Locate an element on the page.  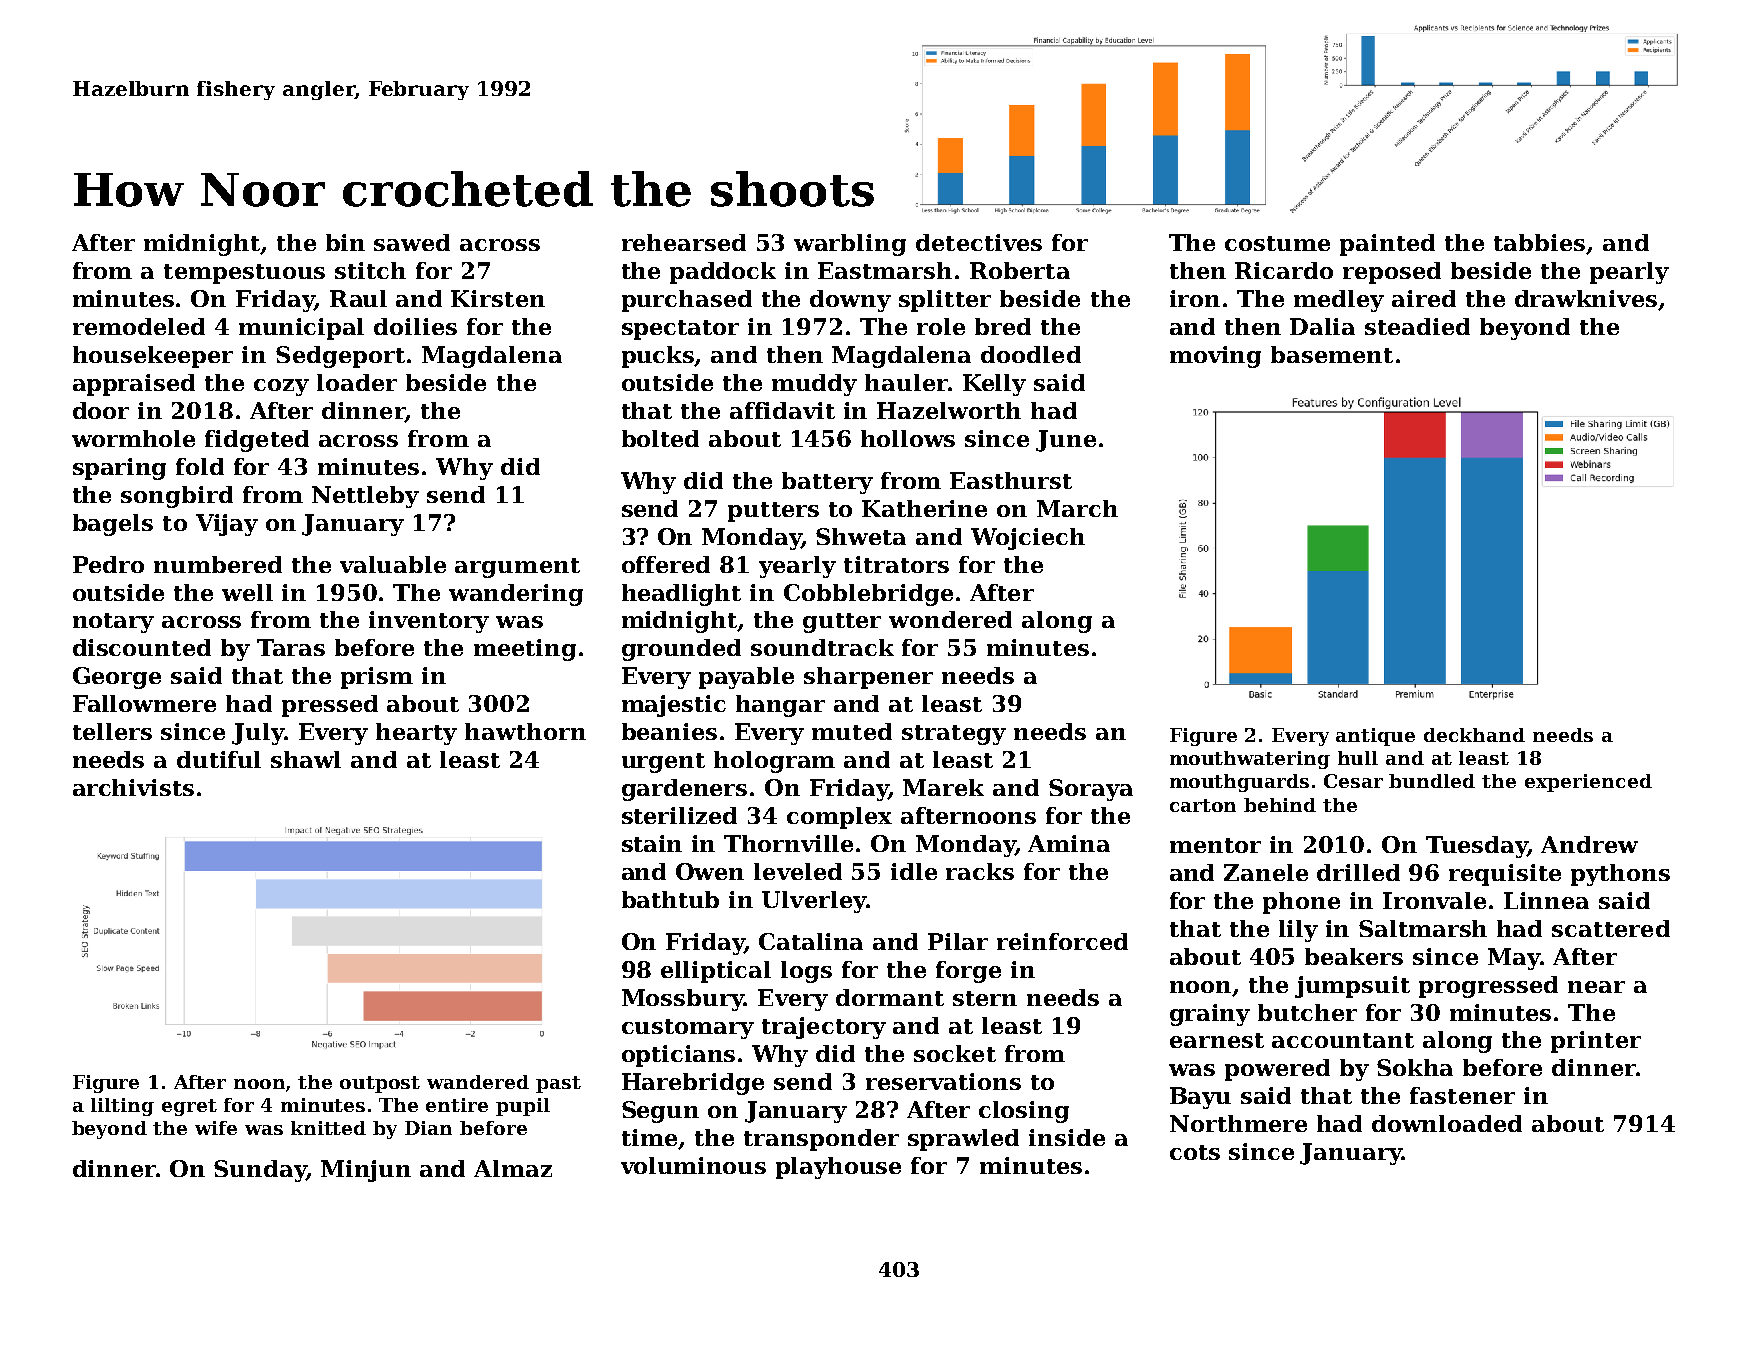
bathtub is located at coordinates (670, 899).
